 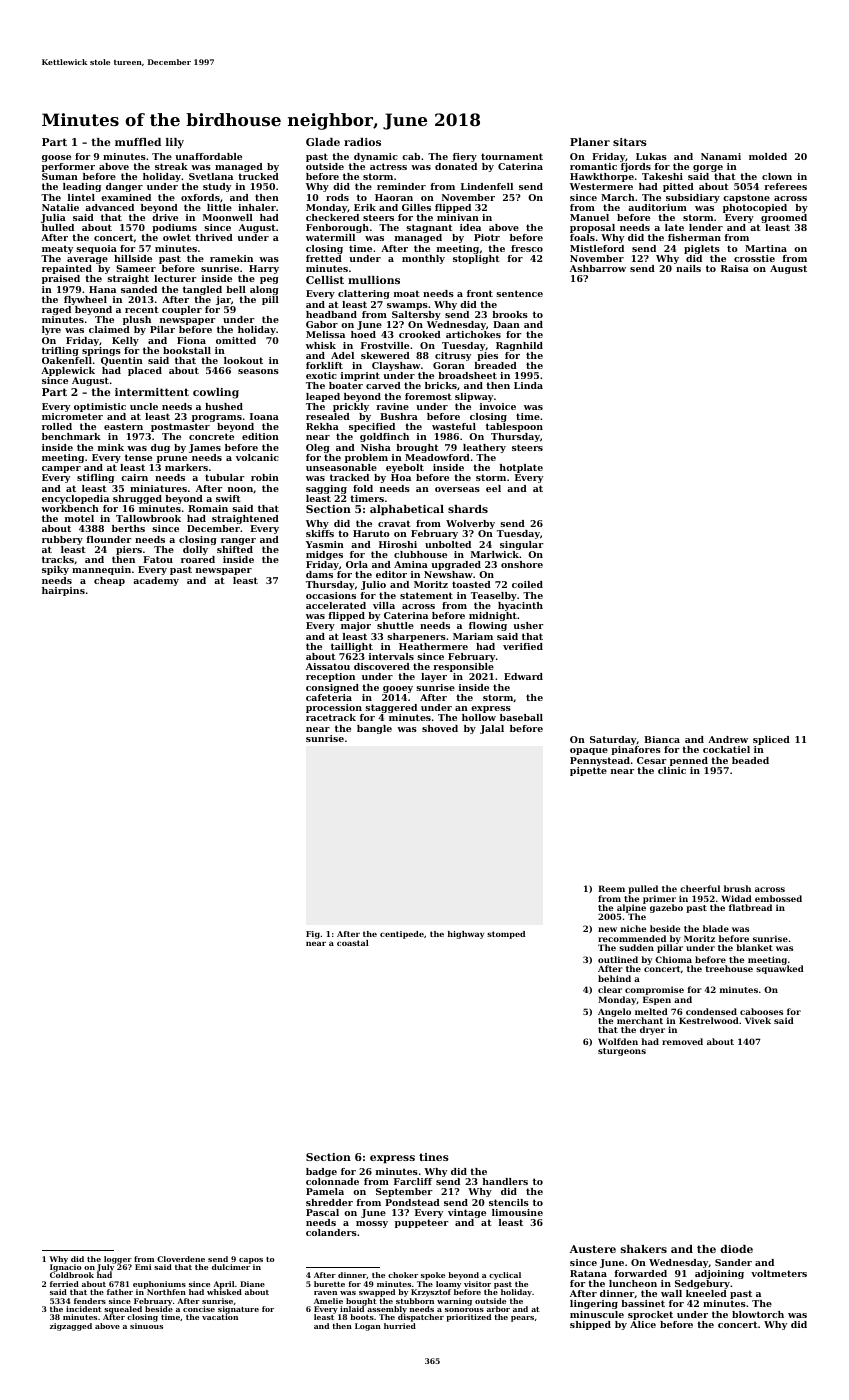 What do you see at coordinates (63, 591) in the image?
I see `hairpins` at bounding box center [63, 591].
